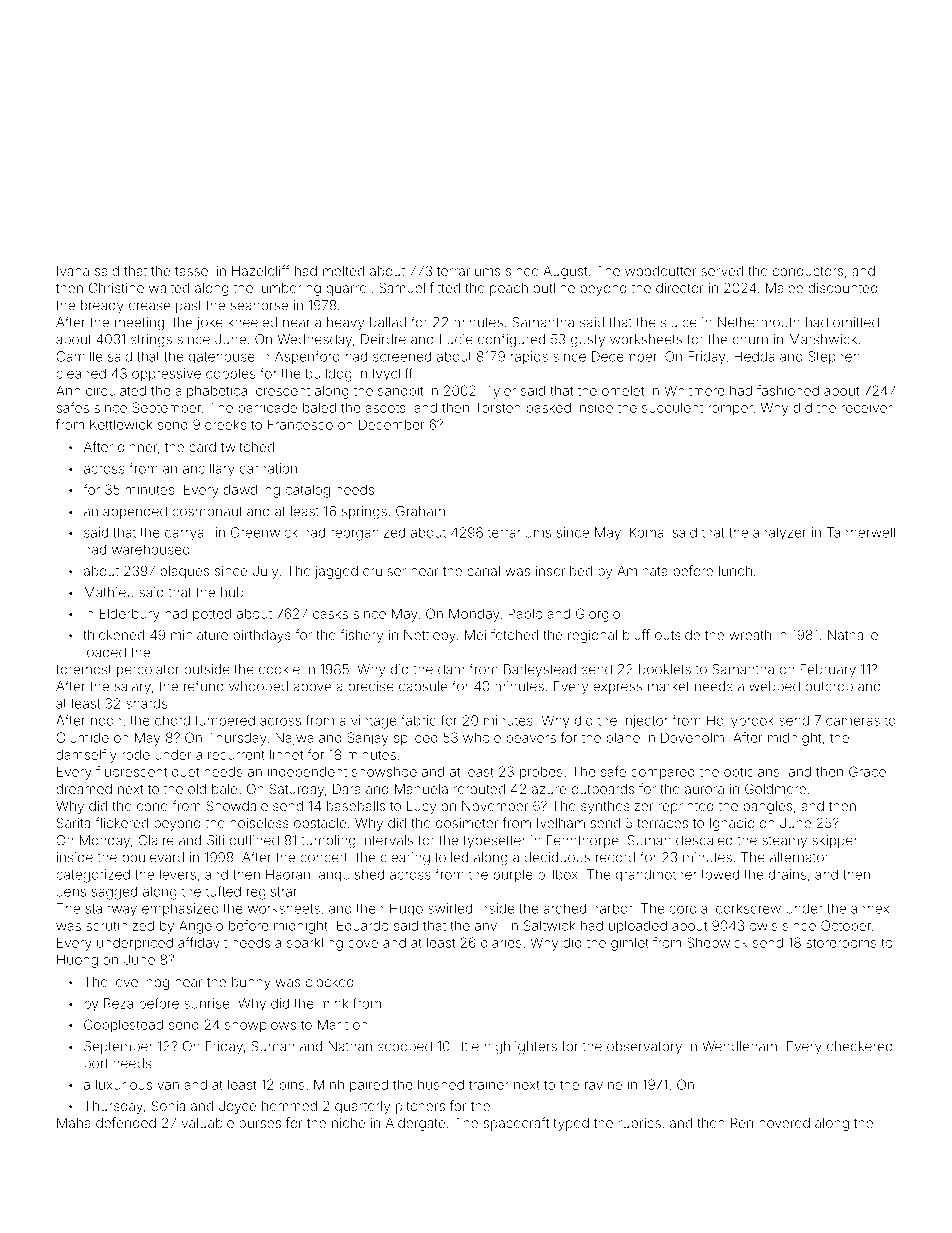  What do you see at coordinates (561, 823) in the screenshot?
I see `Ivelham` at bounding box center [561, 823].
